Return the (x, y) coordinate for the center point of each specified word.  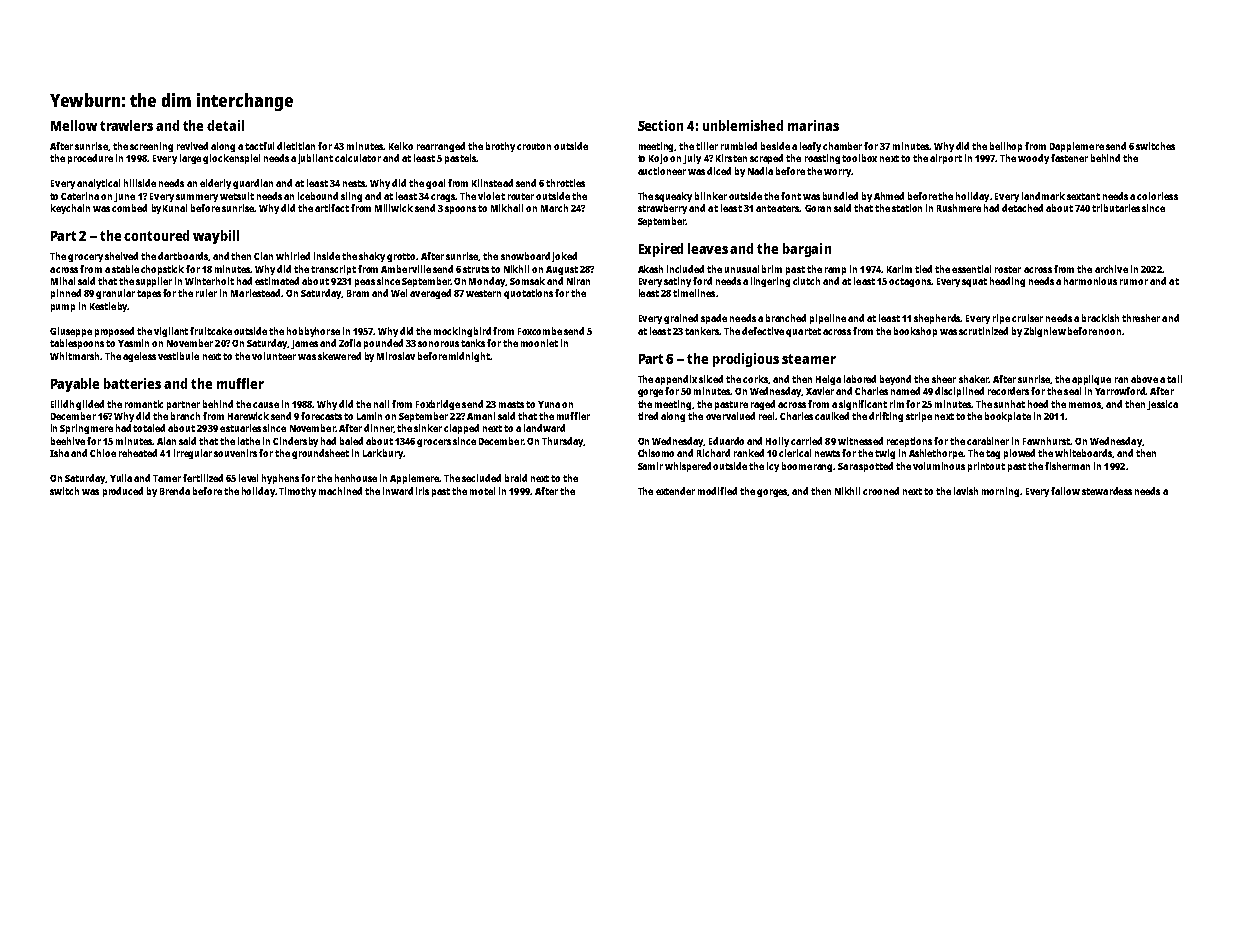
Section (660, 125)
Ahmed (889, 196)
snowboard (525, 256)
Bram (358, 293)
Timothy (297, 492)
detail (225, 125)
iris (422, 491)
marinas (813, 125)
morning (1000, 492)
